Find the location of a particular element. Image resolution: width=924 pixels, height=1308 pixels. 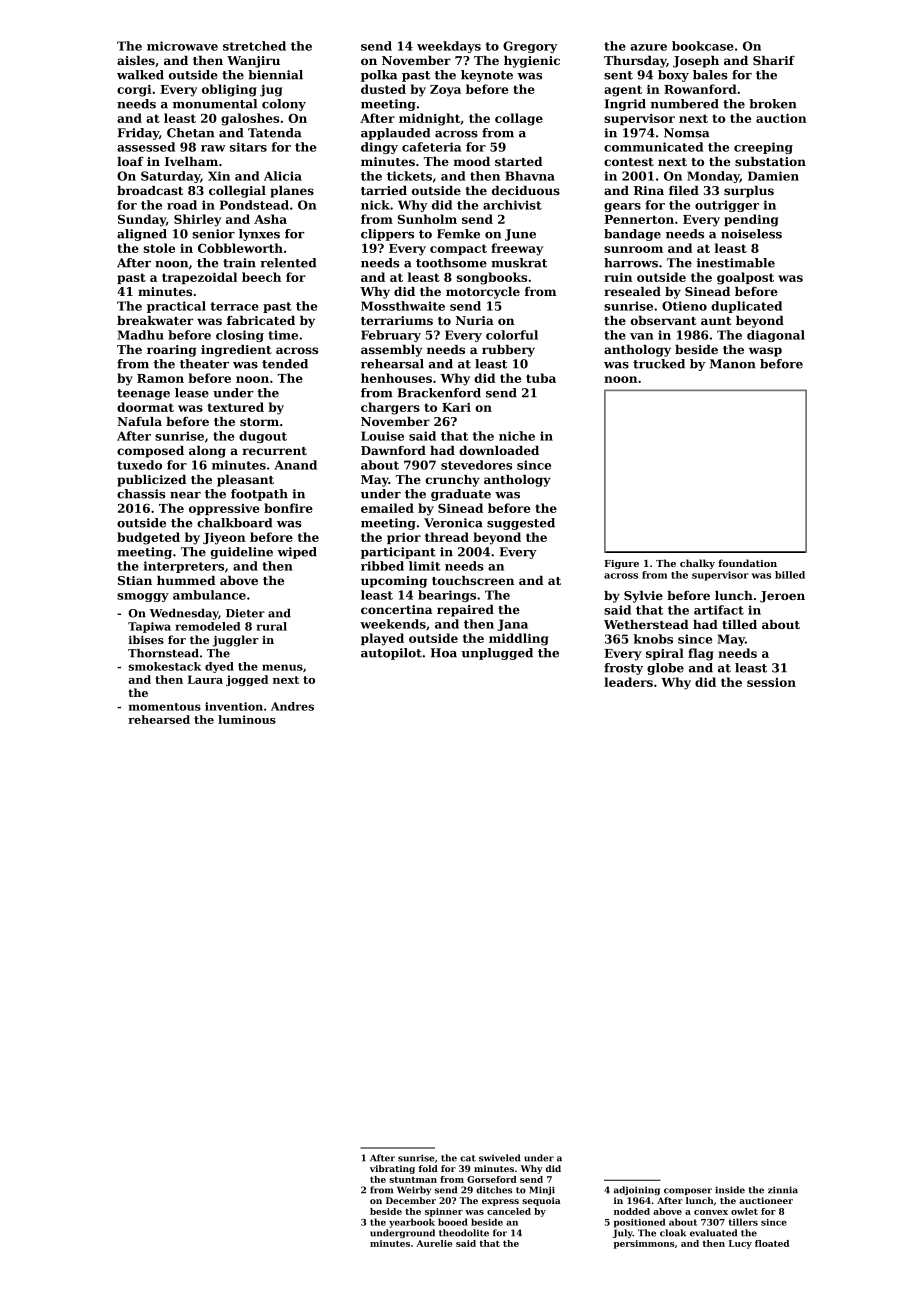

creeping is located at coordinates (763, 148).
